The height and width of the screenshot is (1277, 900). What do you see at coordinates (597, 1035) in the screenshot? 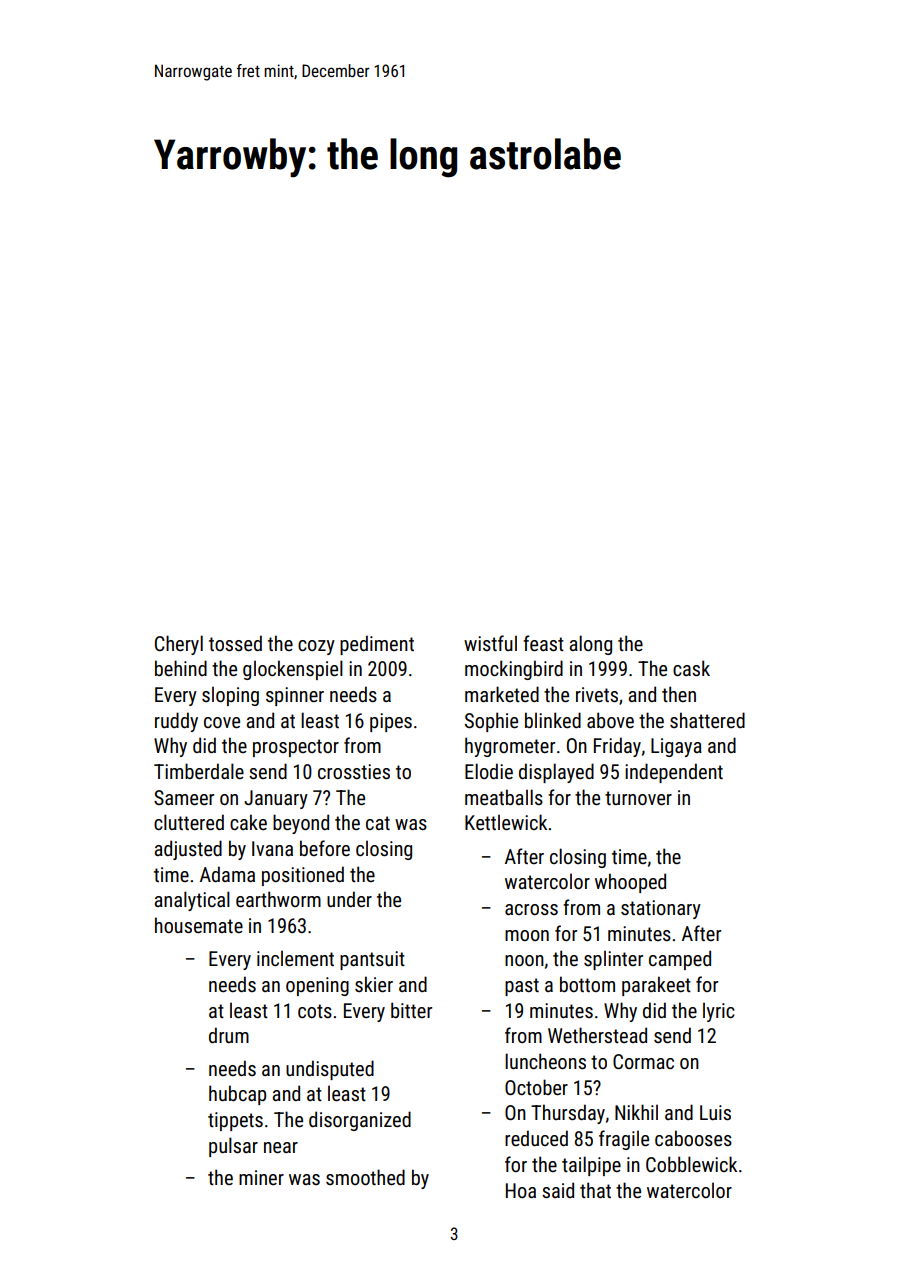
I see `Wetherstead` at bounding box center [597, 1035].
